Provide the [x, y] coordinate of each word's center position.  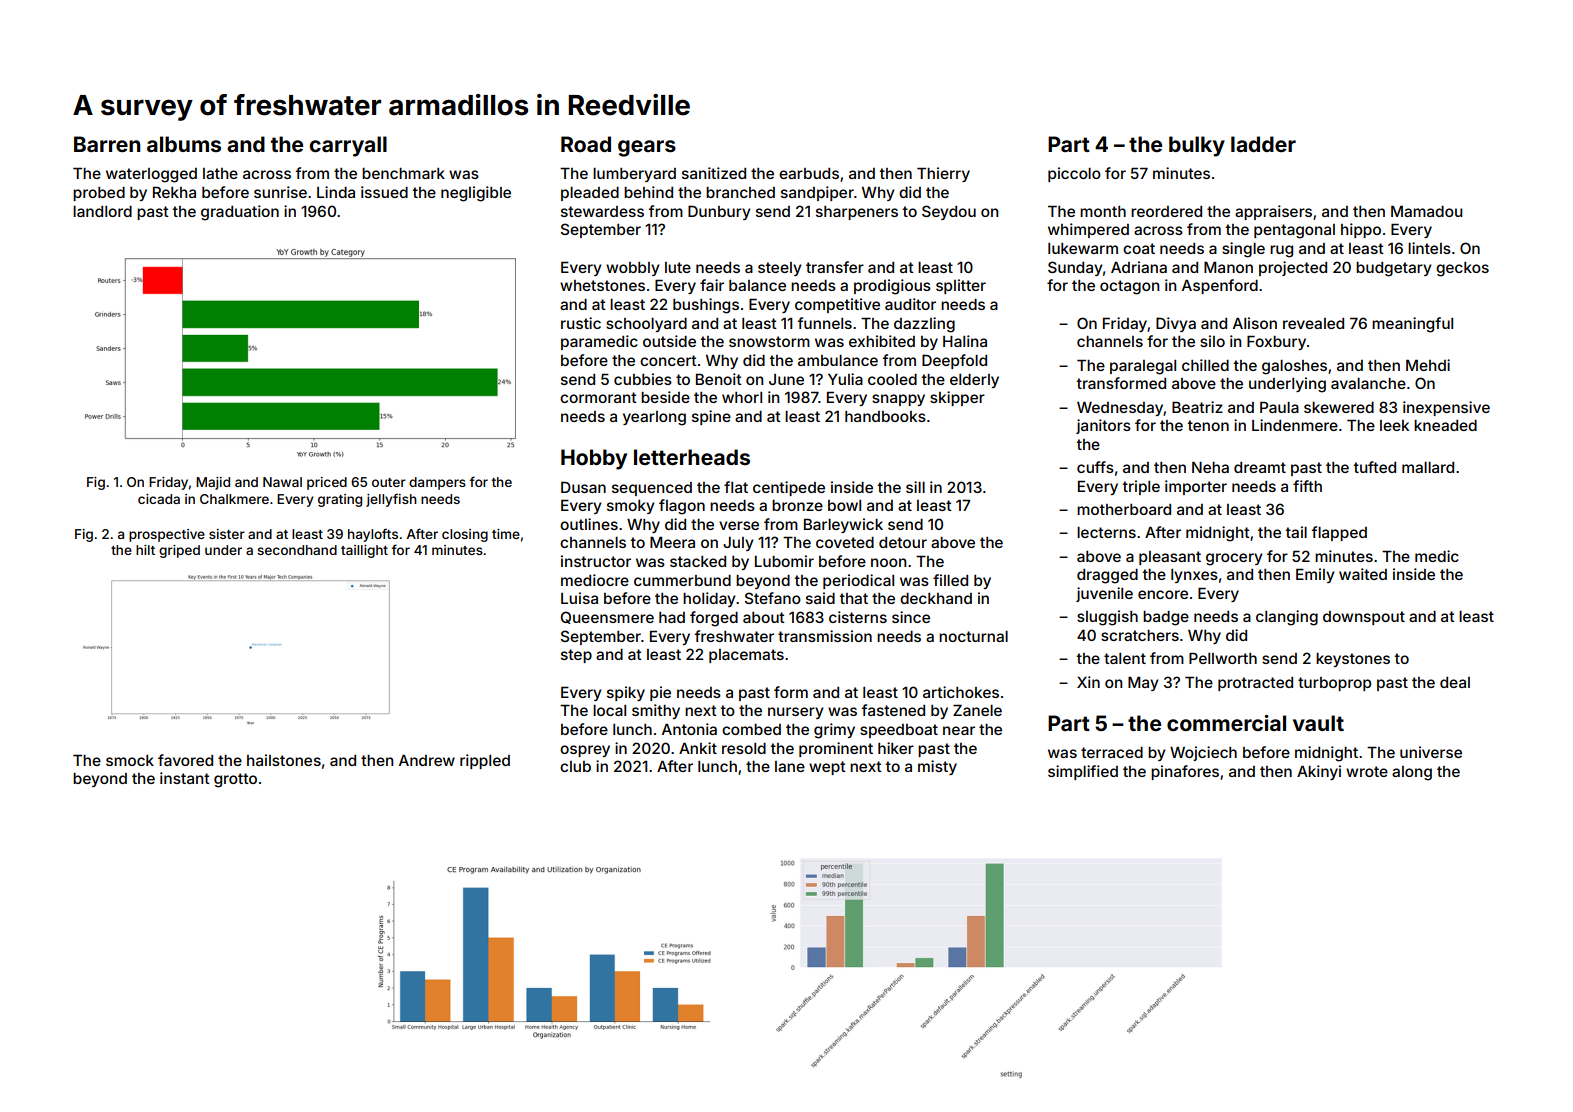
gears [647, 148]
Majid [213, 483]
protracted [1255, 684]
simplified [1083, 772]
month [1103, 211]
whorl [742, 397]
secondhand [297, 550]
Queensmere [607, 617]
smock [130, 760]
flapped [1339, 533]
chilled [1205, 365]
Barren [107, 144]
